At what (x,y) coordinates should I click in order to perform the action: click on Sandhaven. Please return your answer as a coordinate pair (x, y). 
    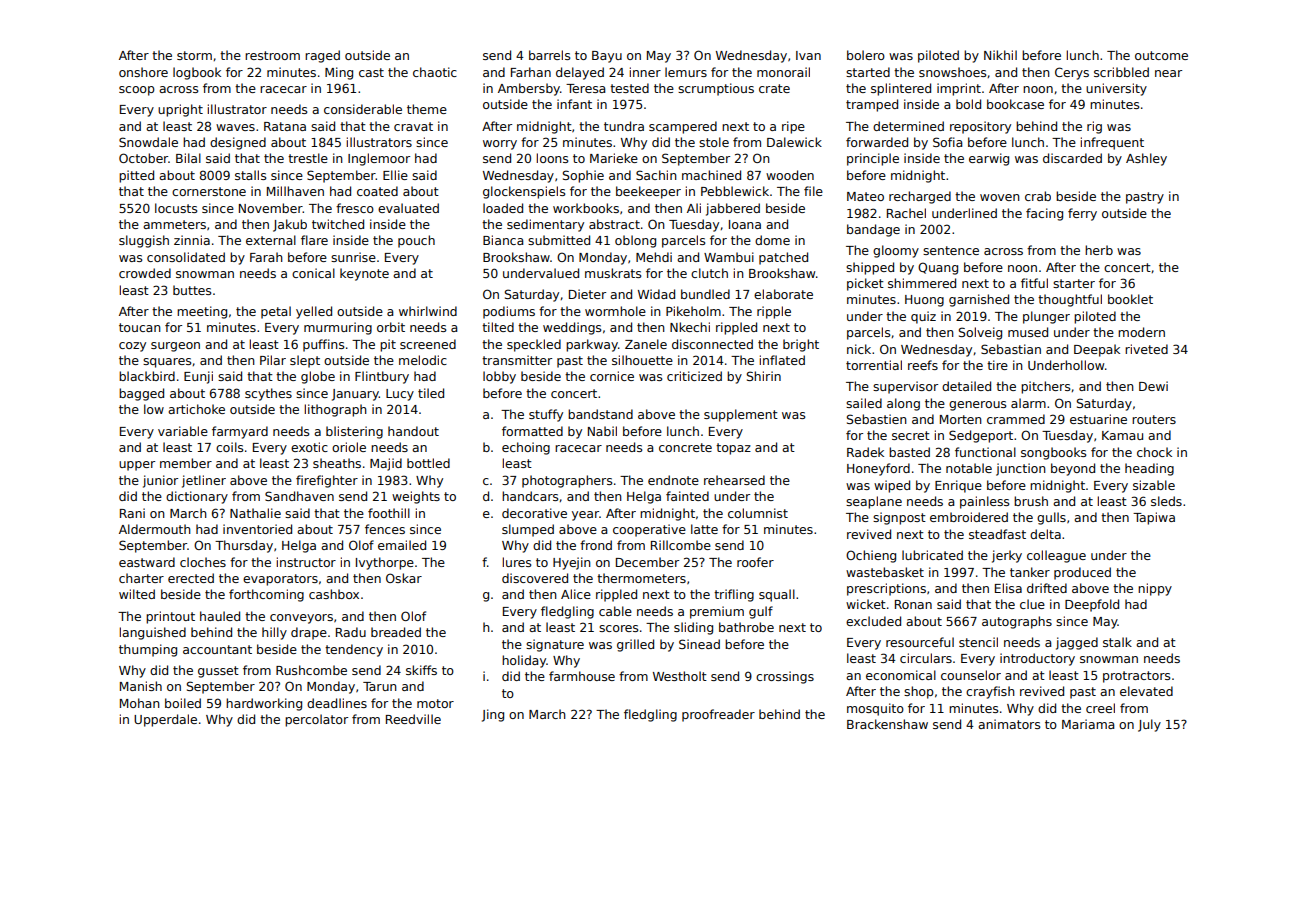
    Looking at the image, I should click on (299, 496).
